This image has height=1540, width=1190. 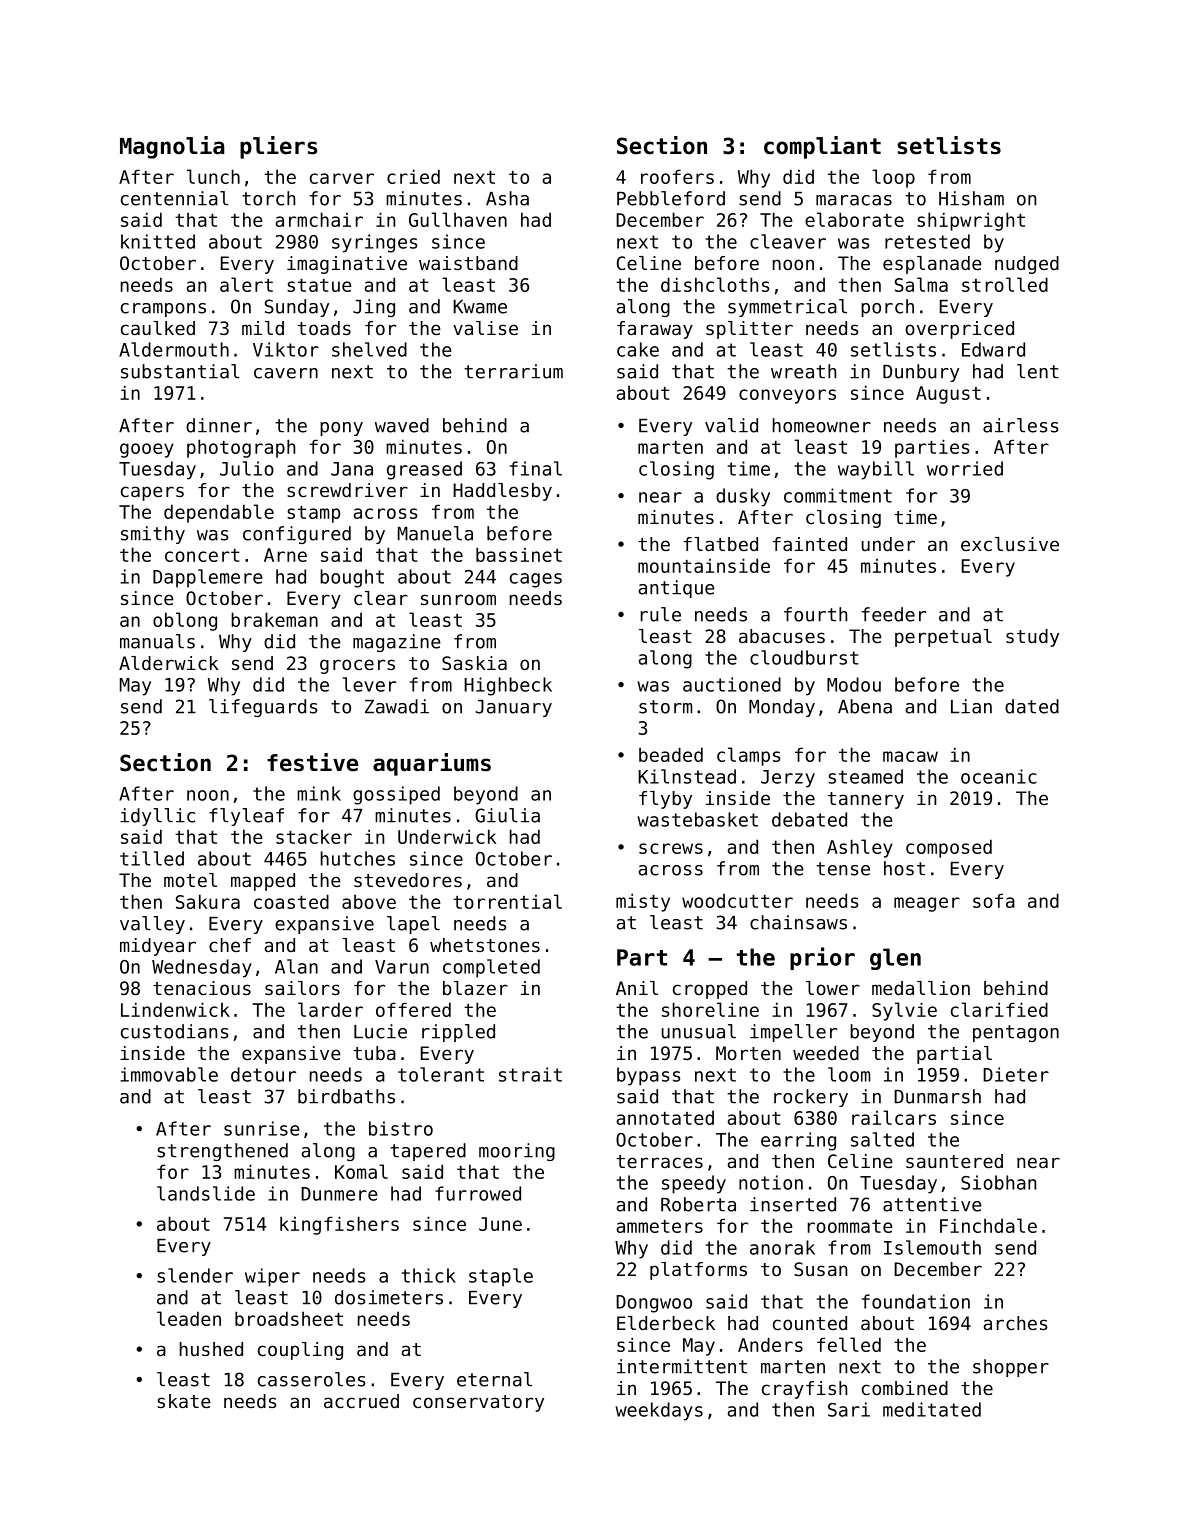 What do you see at coordinates (230, 945) in the image?
I see `chef` at bounding box center [230, 945].
